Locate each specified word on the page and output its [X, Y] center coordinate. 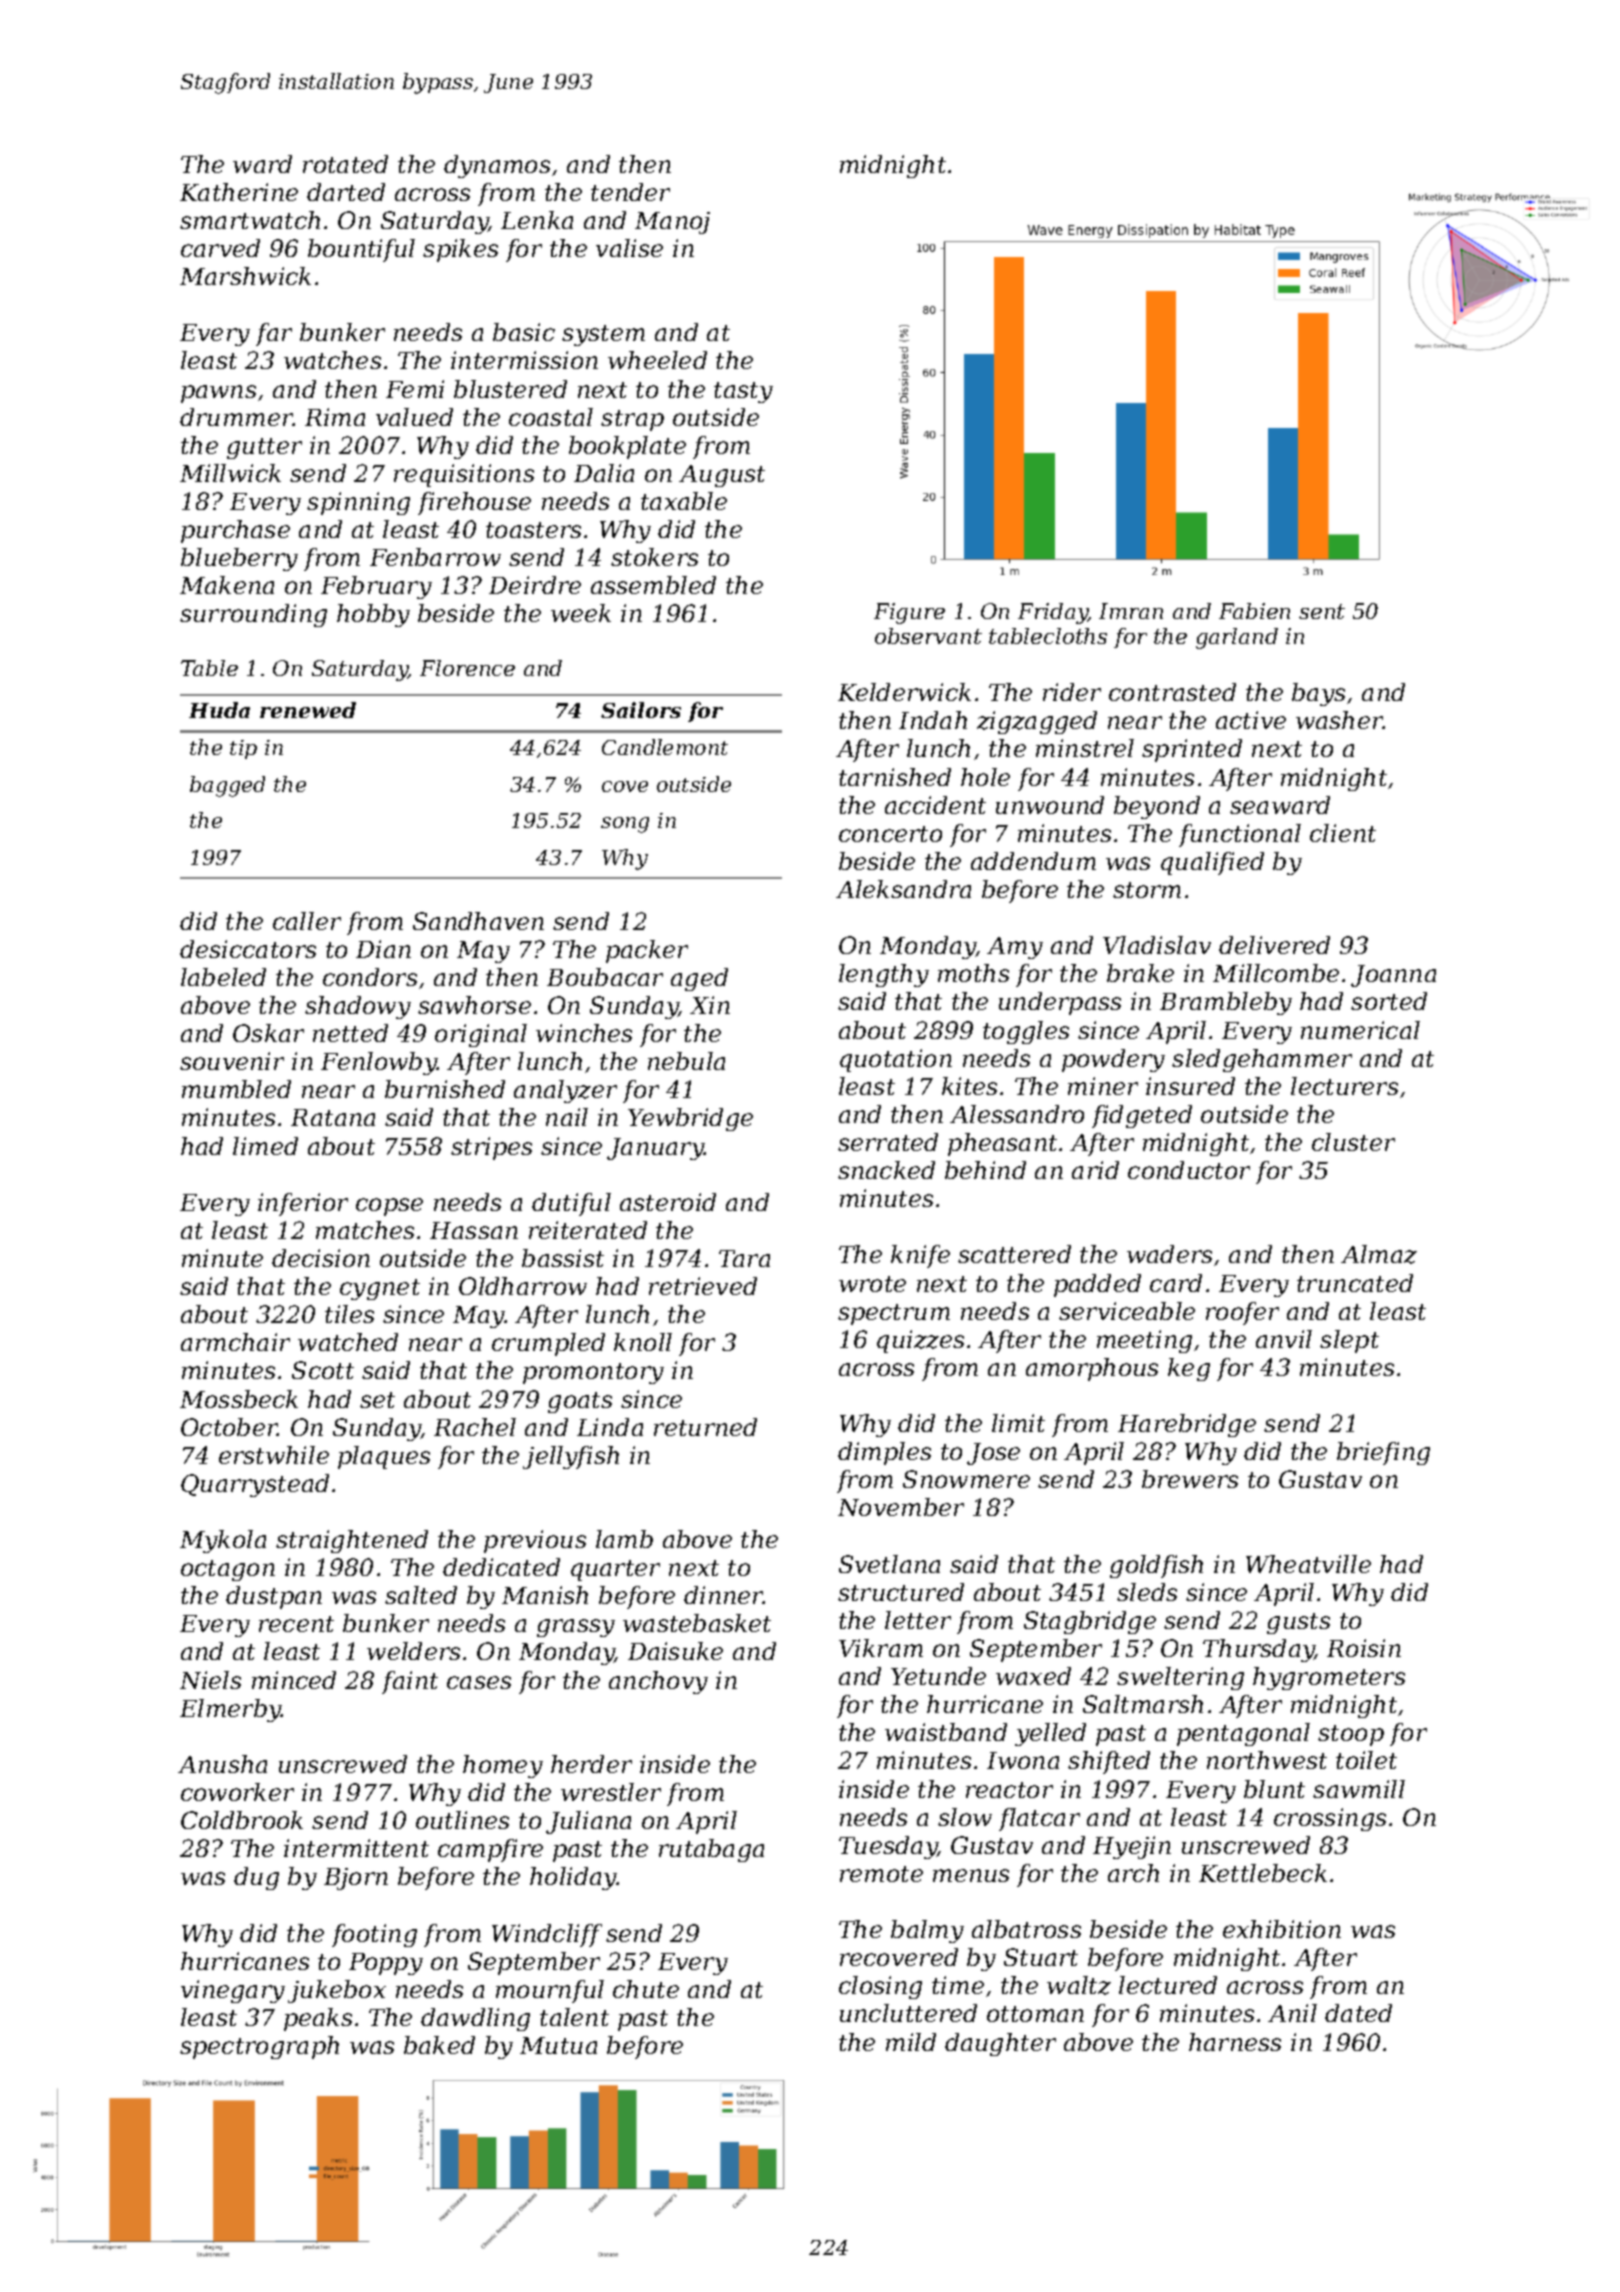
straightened [352, 1541]
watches [332, 360]
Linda [610, 1427]
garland [1237, 638]
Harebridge [1187, 1425]
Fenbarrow [435, 557]
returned [705, 1427]
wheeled [657, 360]
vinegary [233, 1991]
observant [928, 636]
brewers [1190, 1479]
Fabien [1254, 611]
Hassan [474, 1230]
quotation [896, 1060]
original [481, 1035]
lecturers [1344, 1086]
